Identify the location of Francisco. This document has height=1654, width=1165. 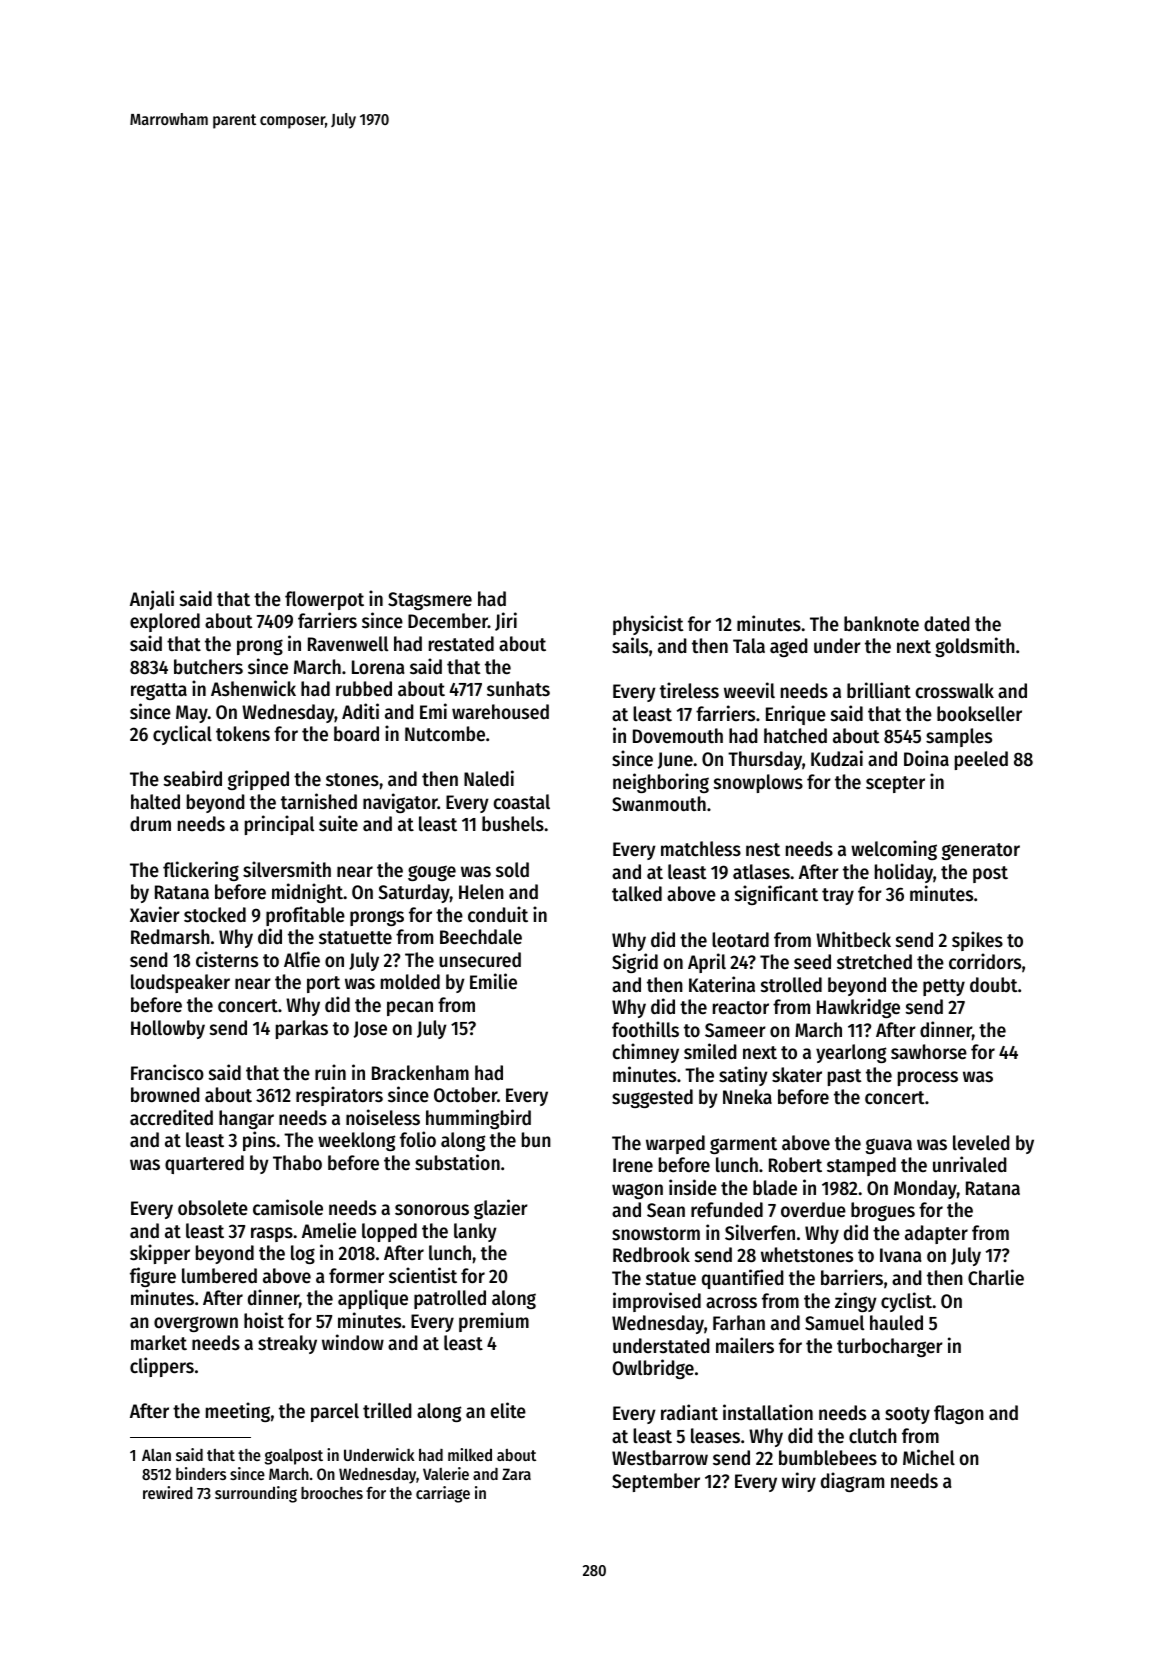
(167, 1072).
